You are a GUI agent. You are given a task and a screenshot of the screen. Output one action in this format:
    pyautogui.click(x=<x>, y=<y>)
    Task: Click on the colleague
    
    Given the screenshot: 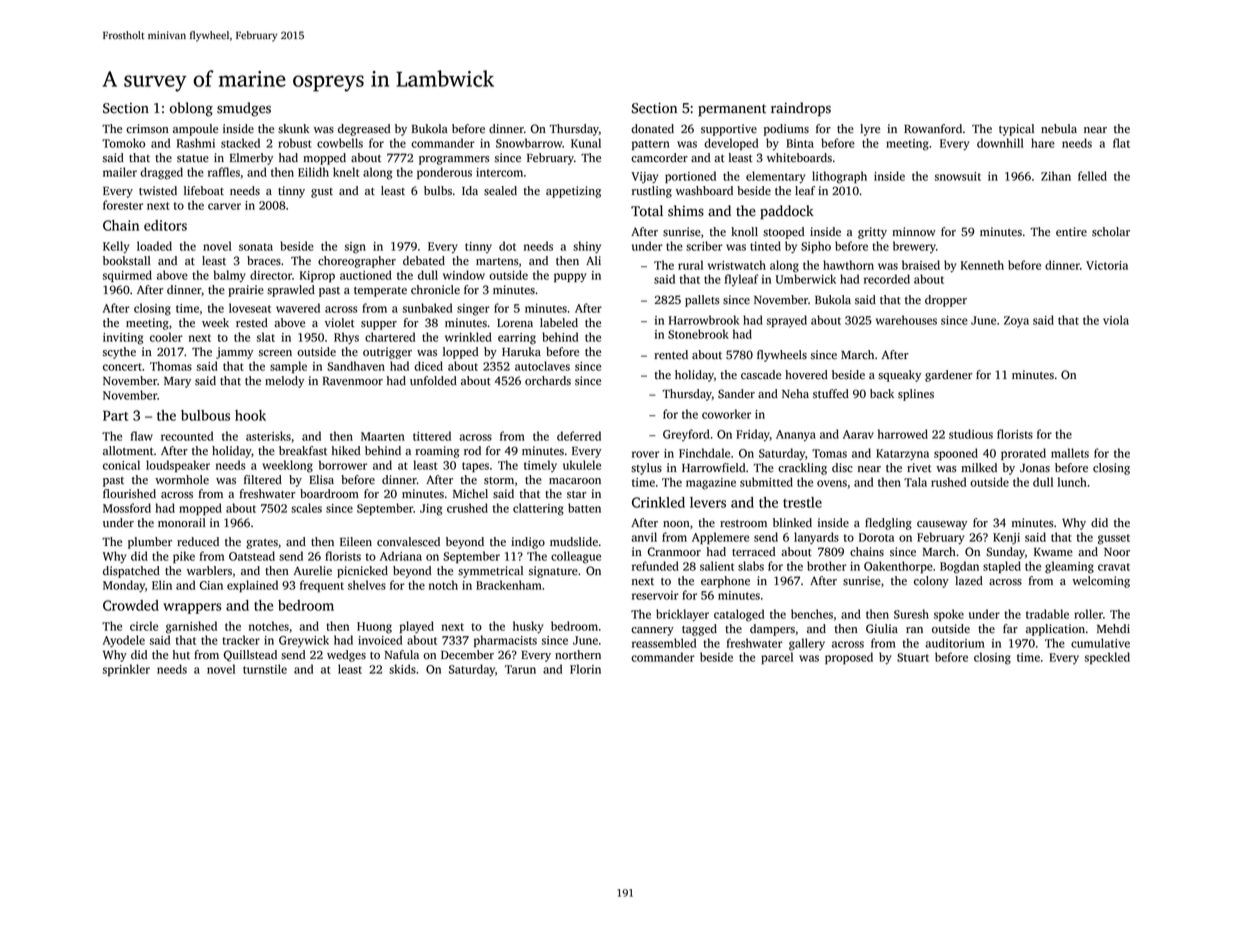 What is the action you would take?
    pyautogui.click(x=576, y=557)
